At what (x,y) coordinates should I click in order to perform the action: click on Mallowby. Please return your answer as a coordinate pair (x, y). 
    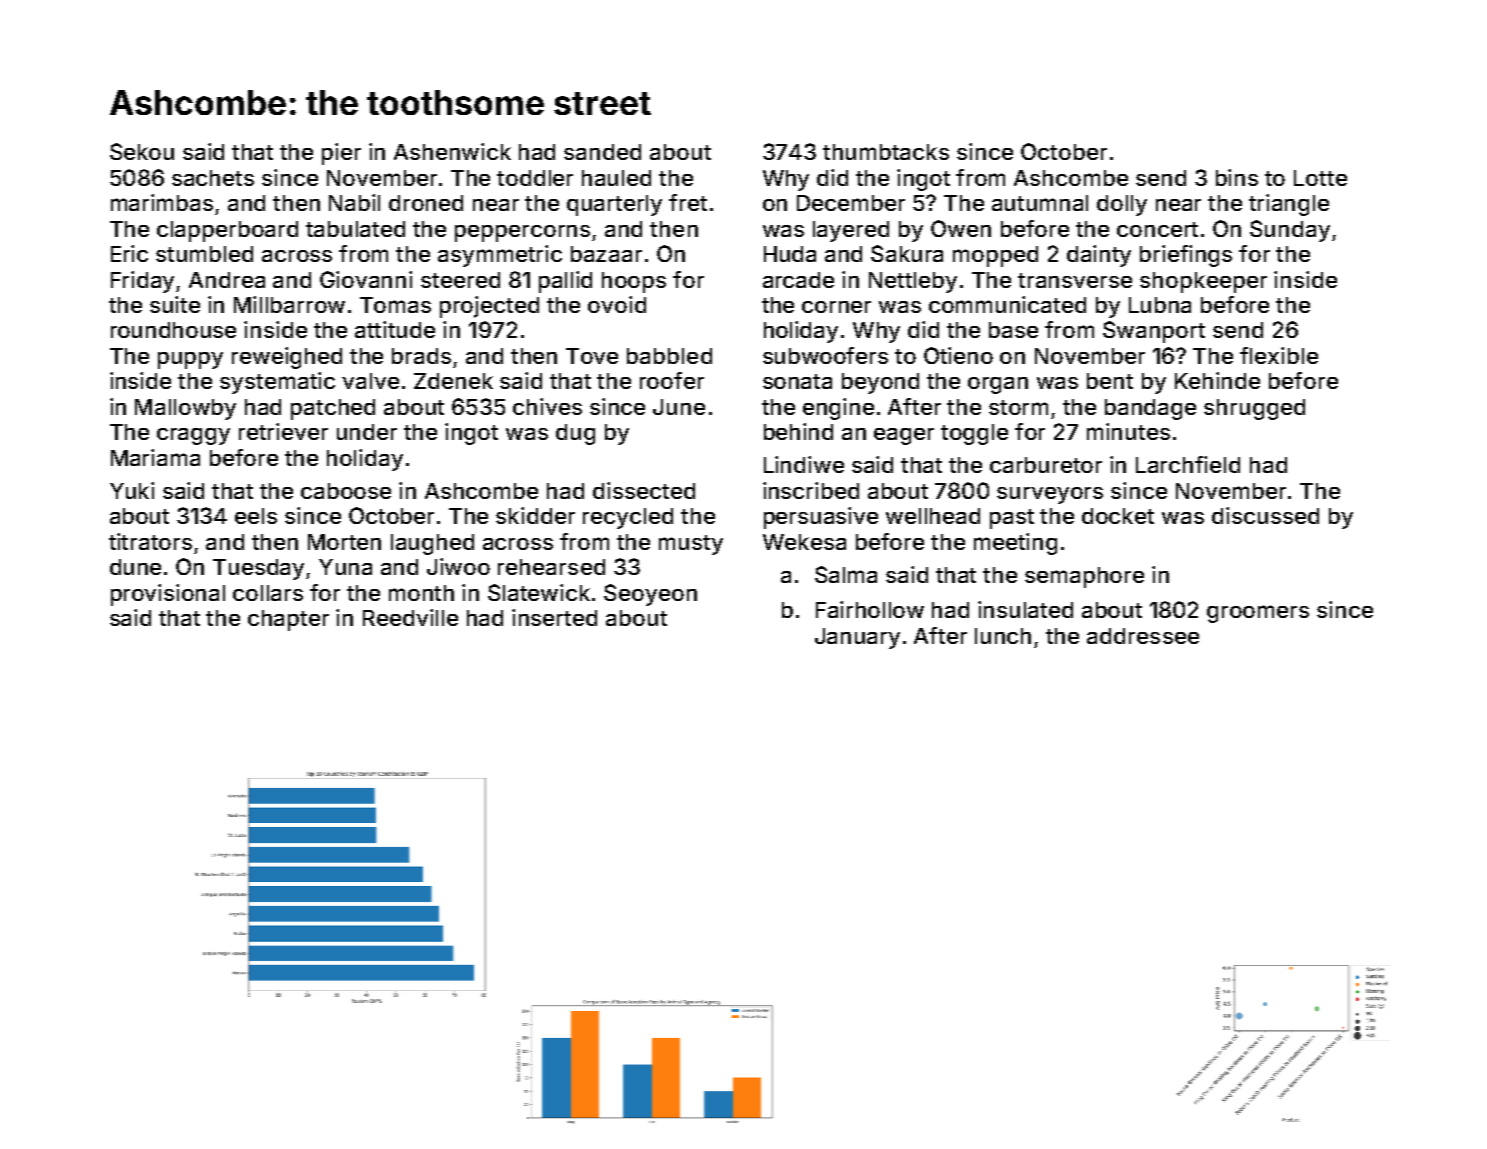
    Looking at the image, I should click on (185, 409).
